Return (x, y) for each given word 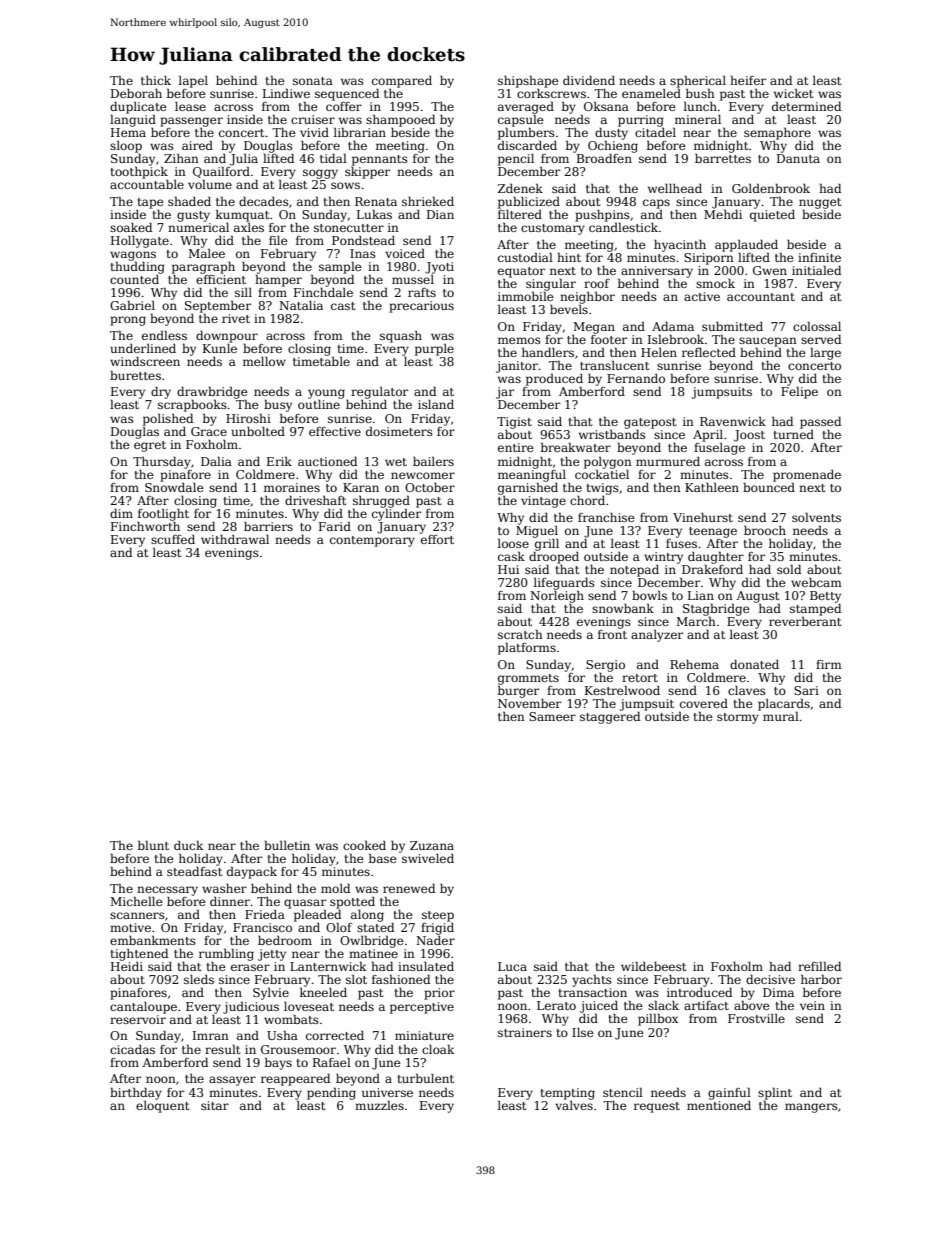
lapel (193, 81)
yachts (592, 980)
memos (519, 340)
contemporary (372, 541)
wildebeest (653, 966)
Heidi (127, 966)
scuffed (173, 539)
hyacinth (680, 245)
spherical (698, 81)
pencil (516, 160)
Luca (512, 966)
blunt (153, 845)
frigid (437, 929)
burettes (135, 375)
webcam (816, 582)
